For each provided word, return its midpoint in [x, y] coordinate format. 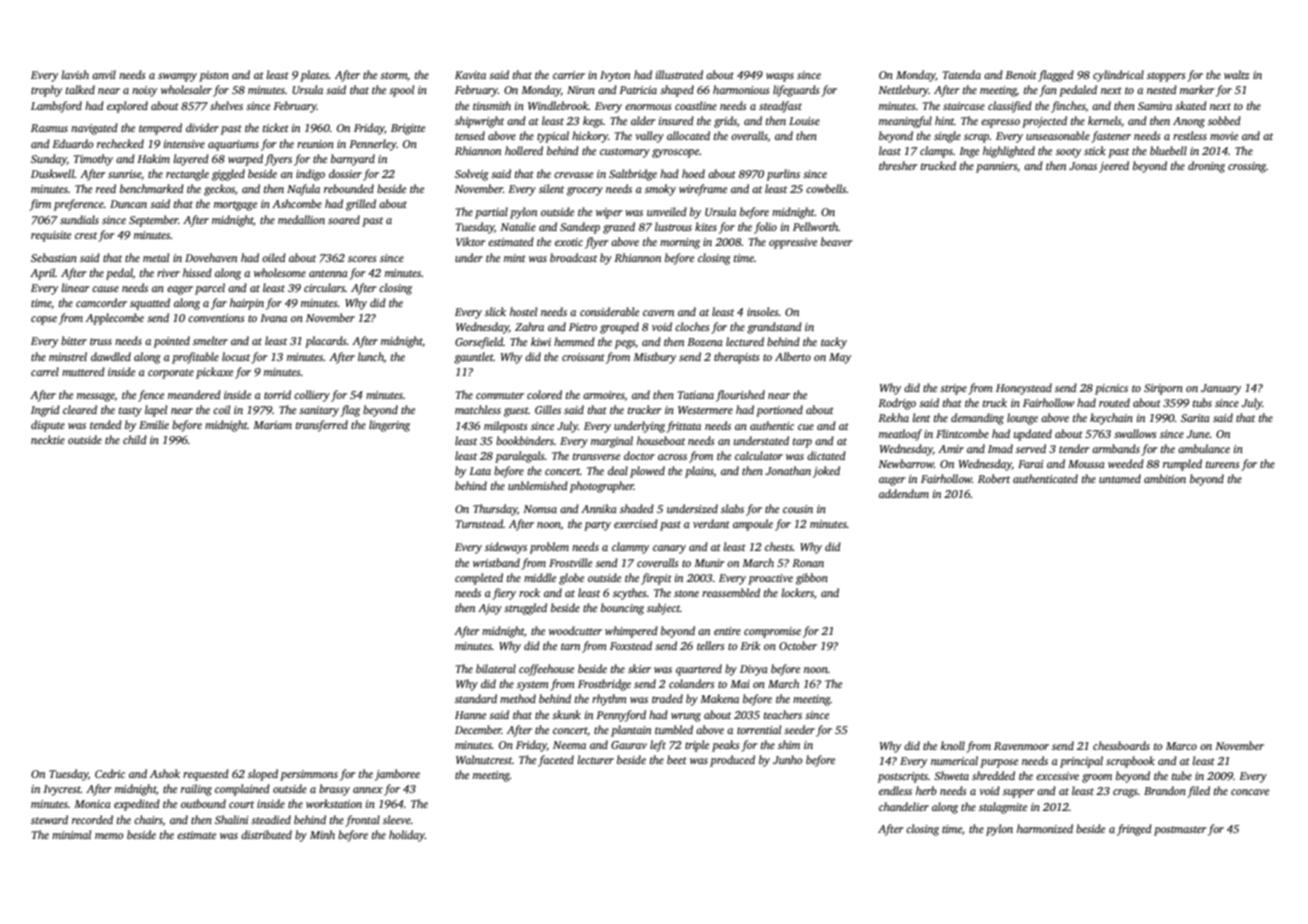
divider [202, 127]
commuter [500, 395]
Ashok [165, 773]
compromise [772, 632]
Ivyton [615, 76]
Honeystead [1024, 389]
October [798, 645]
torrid [277, 394]
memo [109, 836]
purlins [783, 175]
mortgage [235, 206]
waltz [1237, 74]
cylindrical [1118, 76]
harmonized [1045, 828]
